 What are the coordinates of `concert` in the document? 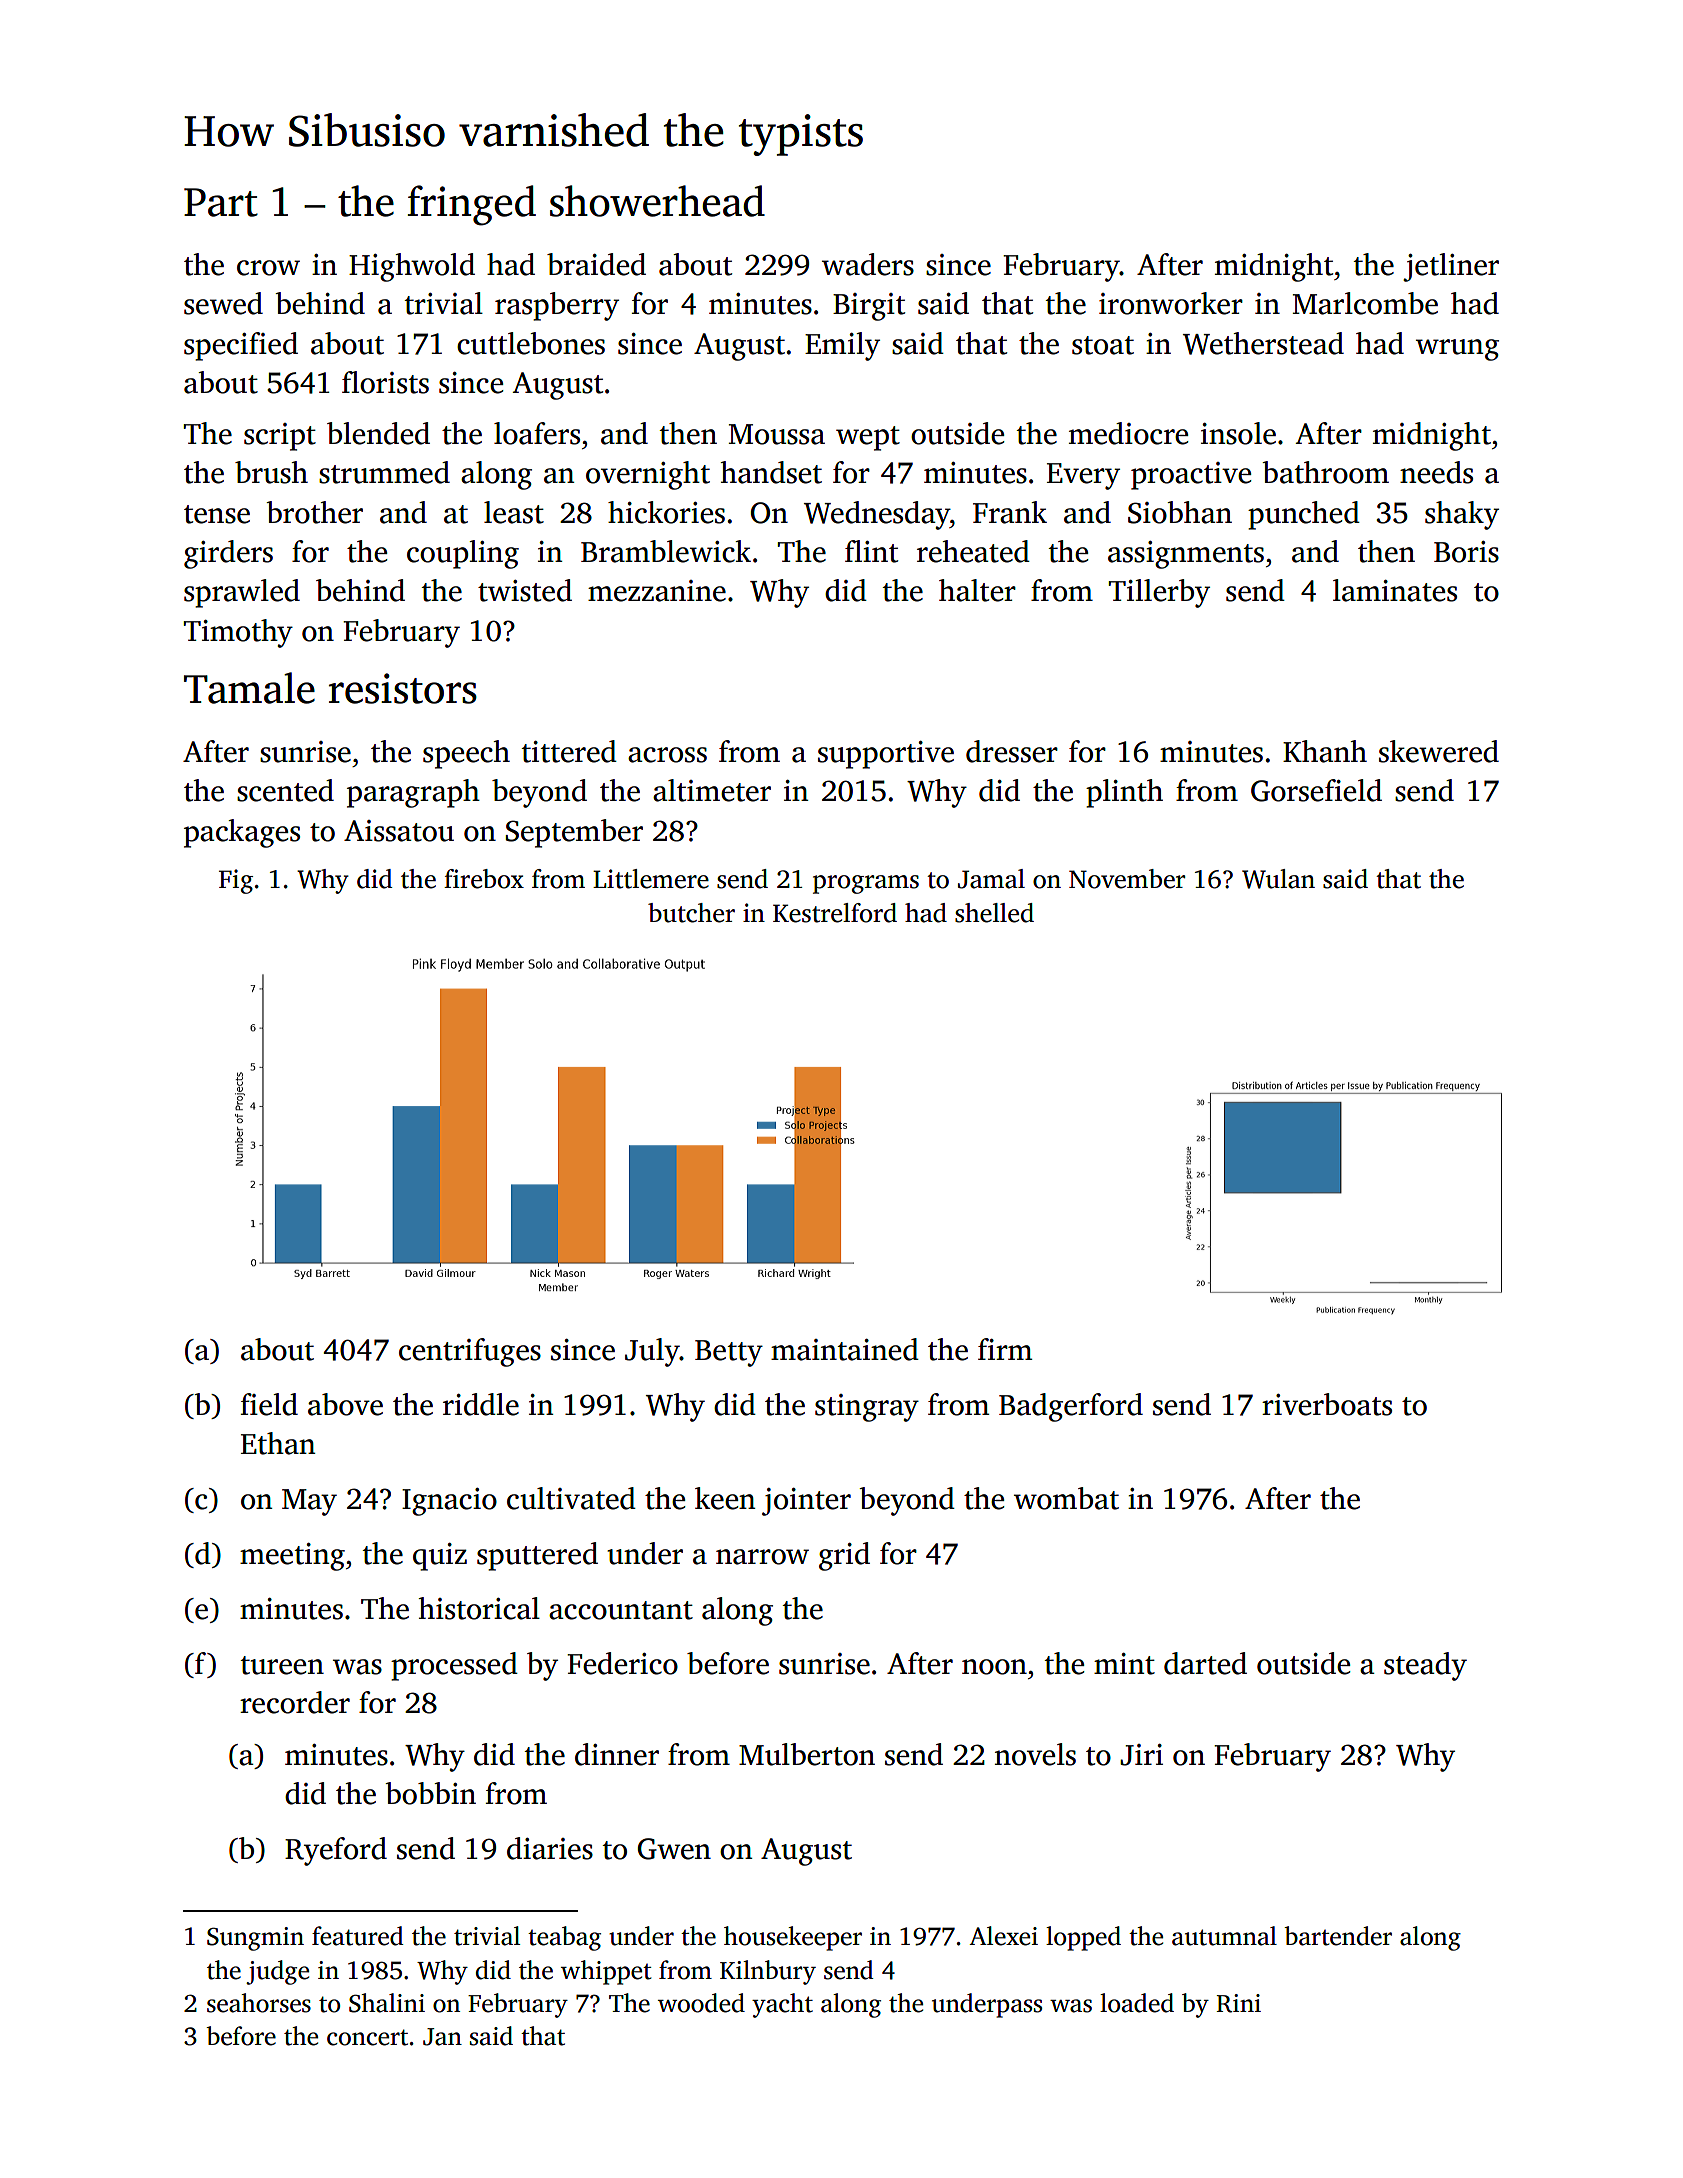 It's located at (367, 2037).
